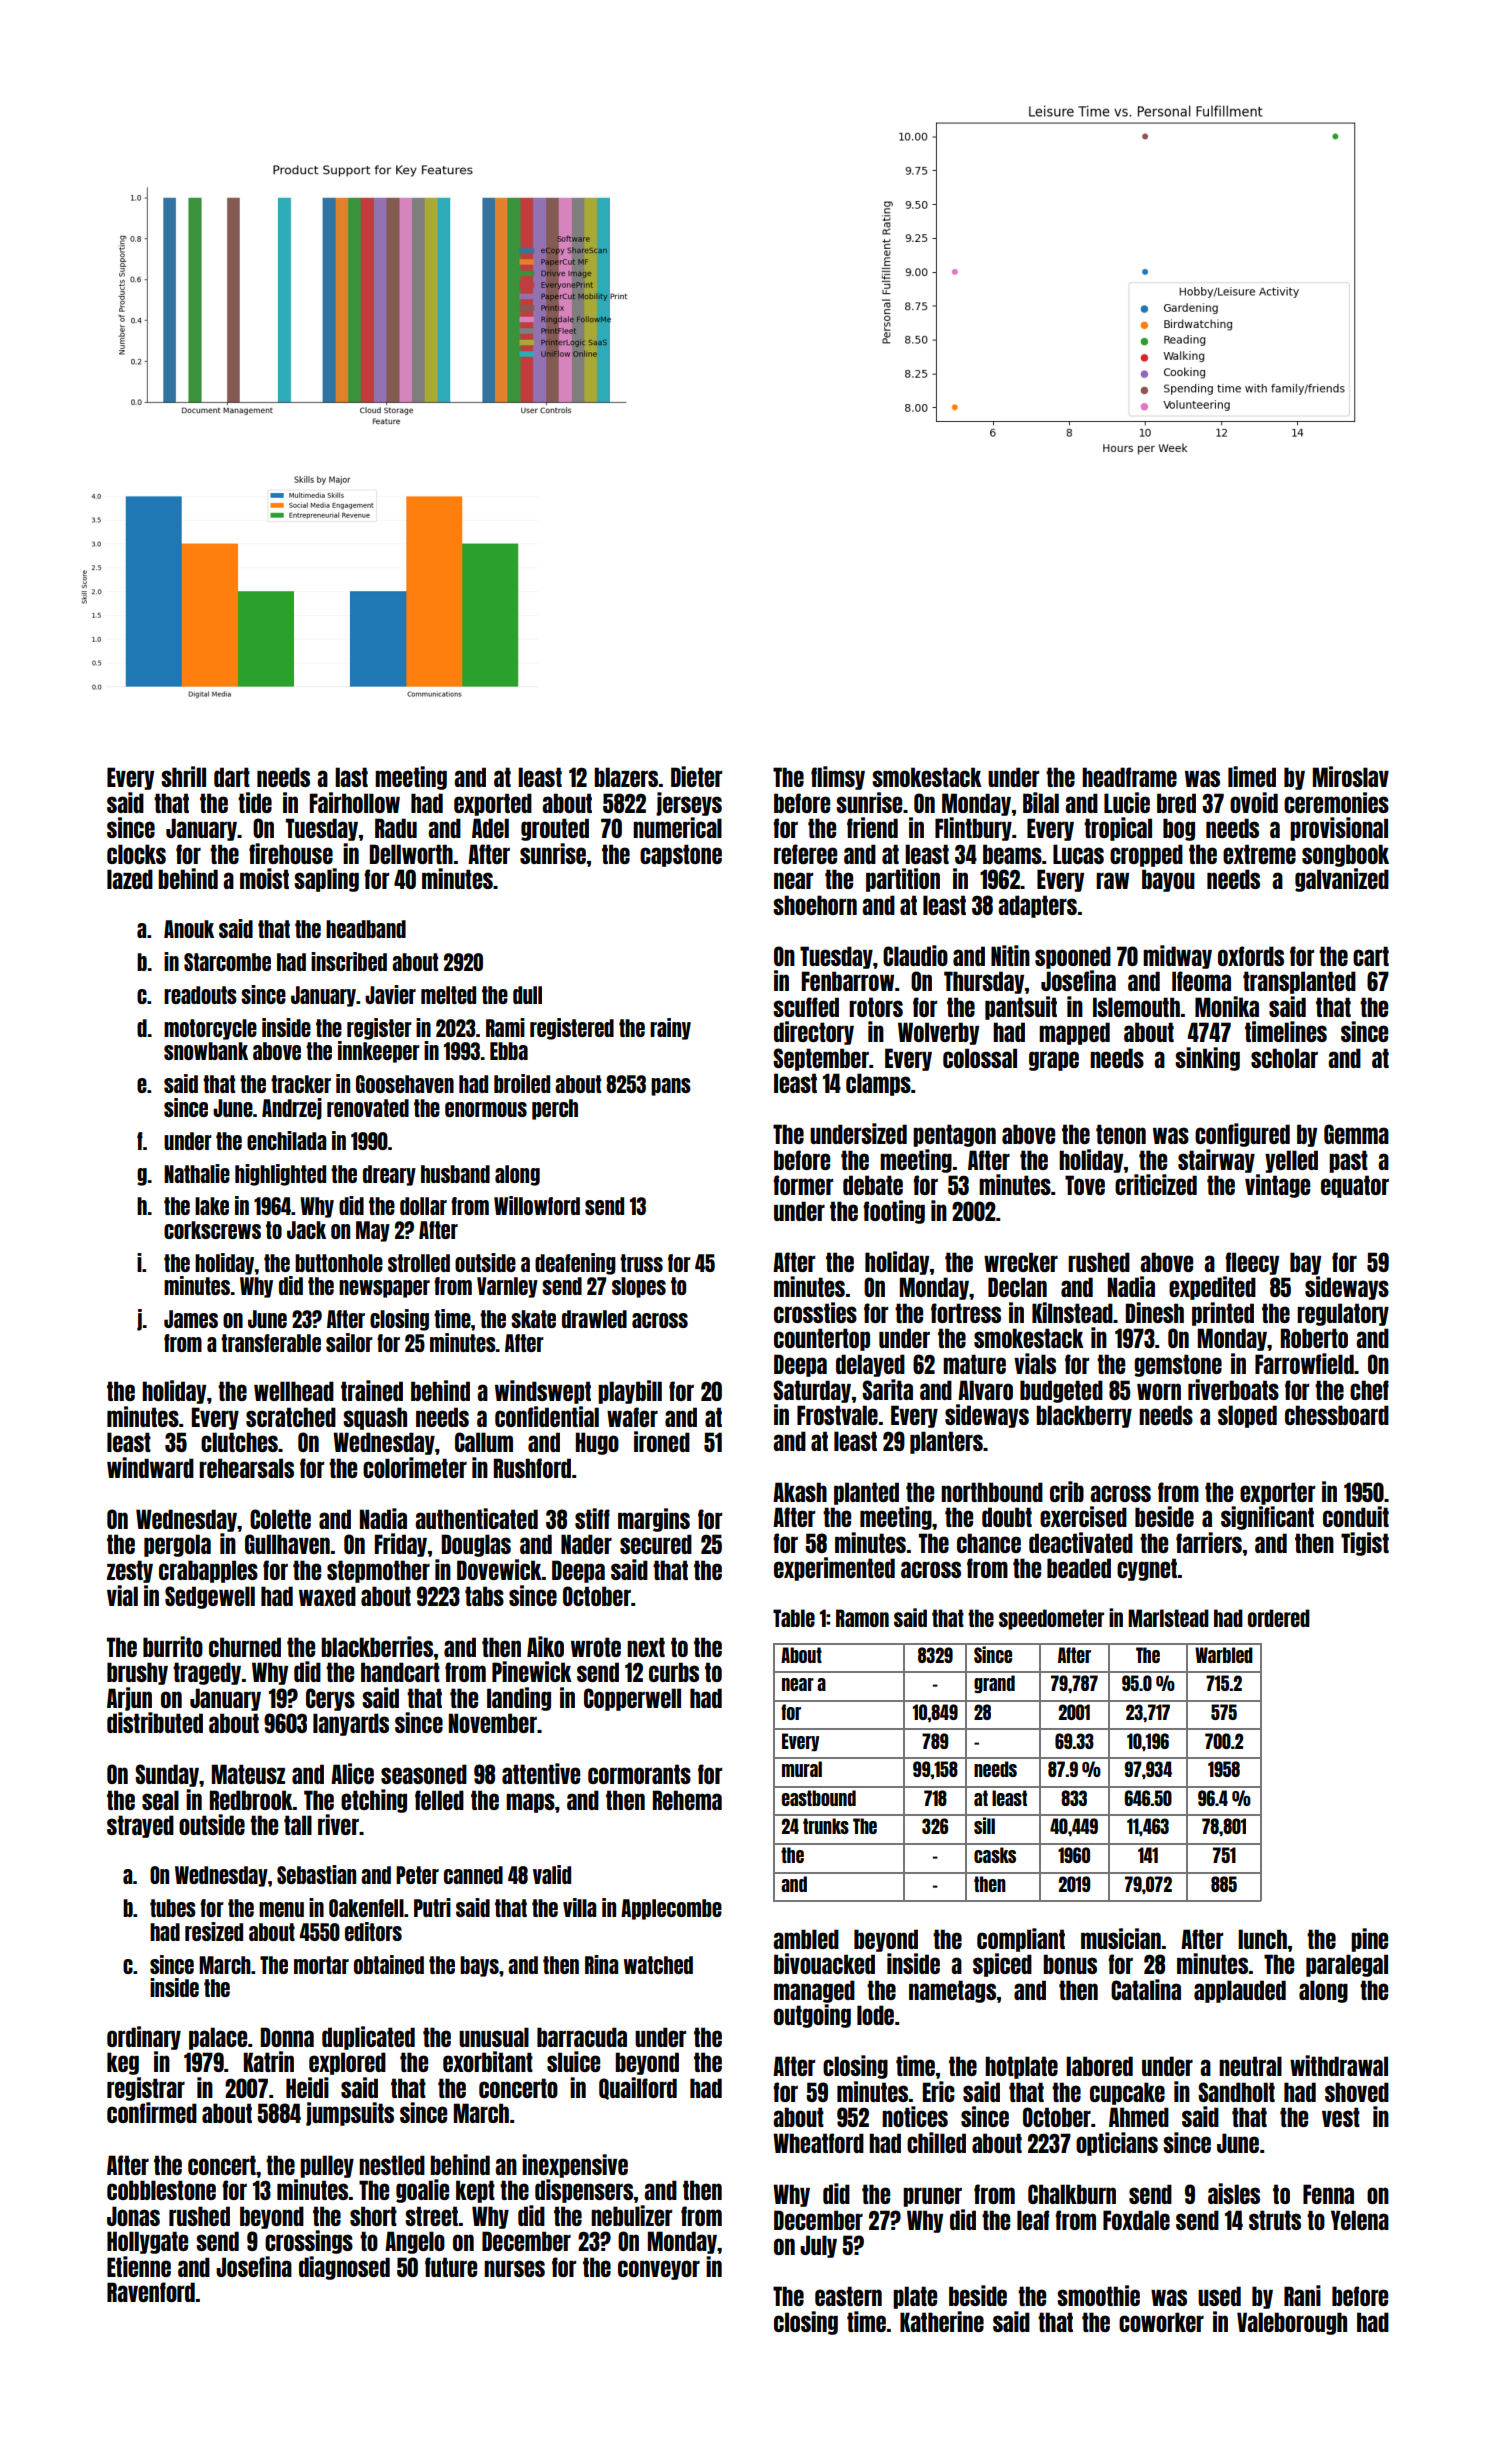  Describe the element at coordinates (197, 1173) in the screenshot. I see `Nathalie` at that location.
